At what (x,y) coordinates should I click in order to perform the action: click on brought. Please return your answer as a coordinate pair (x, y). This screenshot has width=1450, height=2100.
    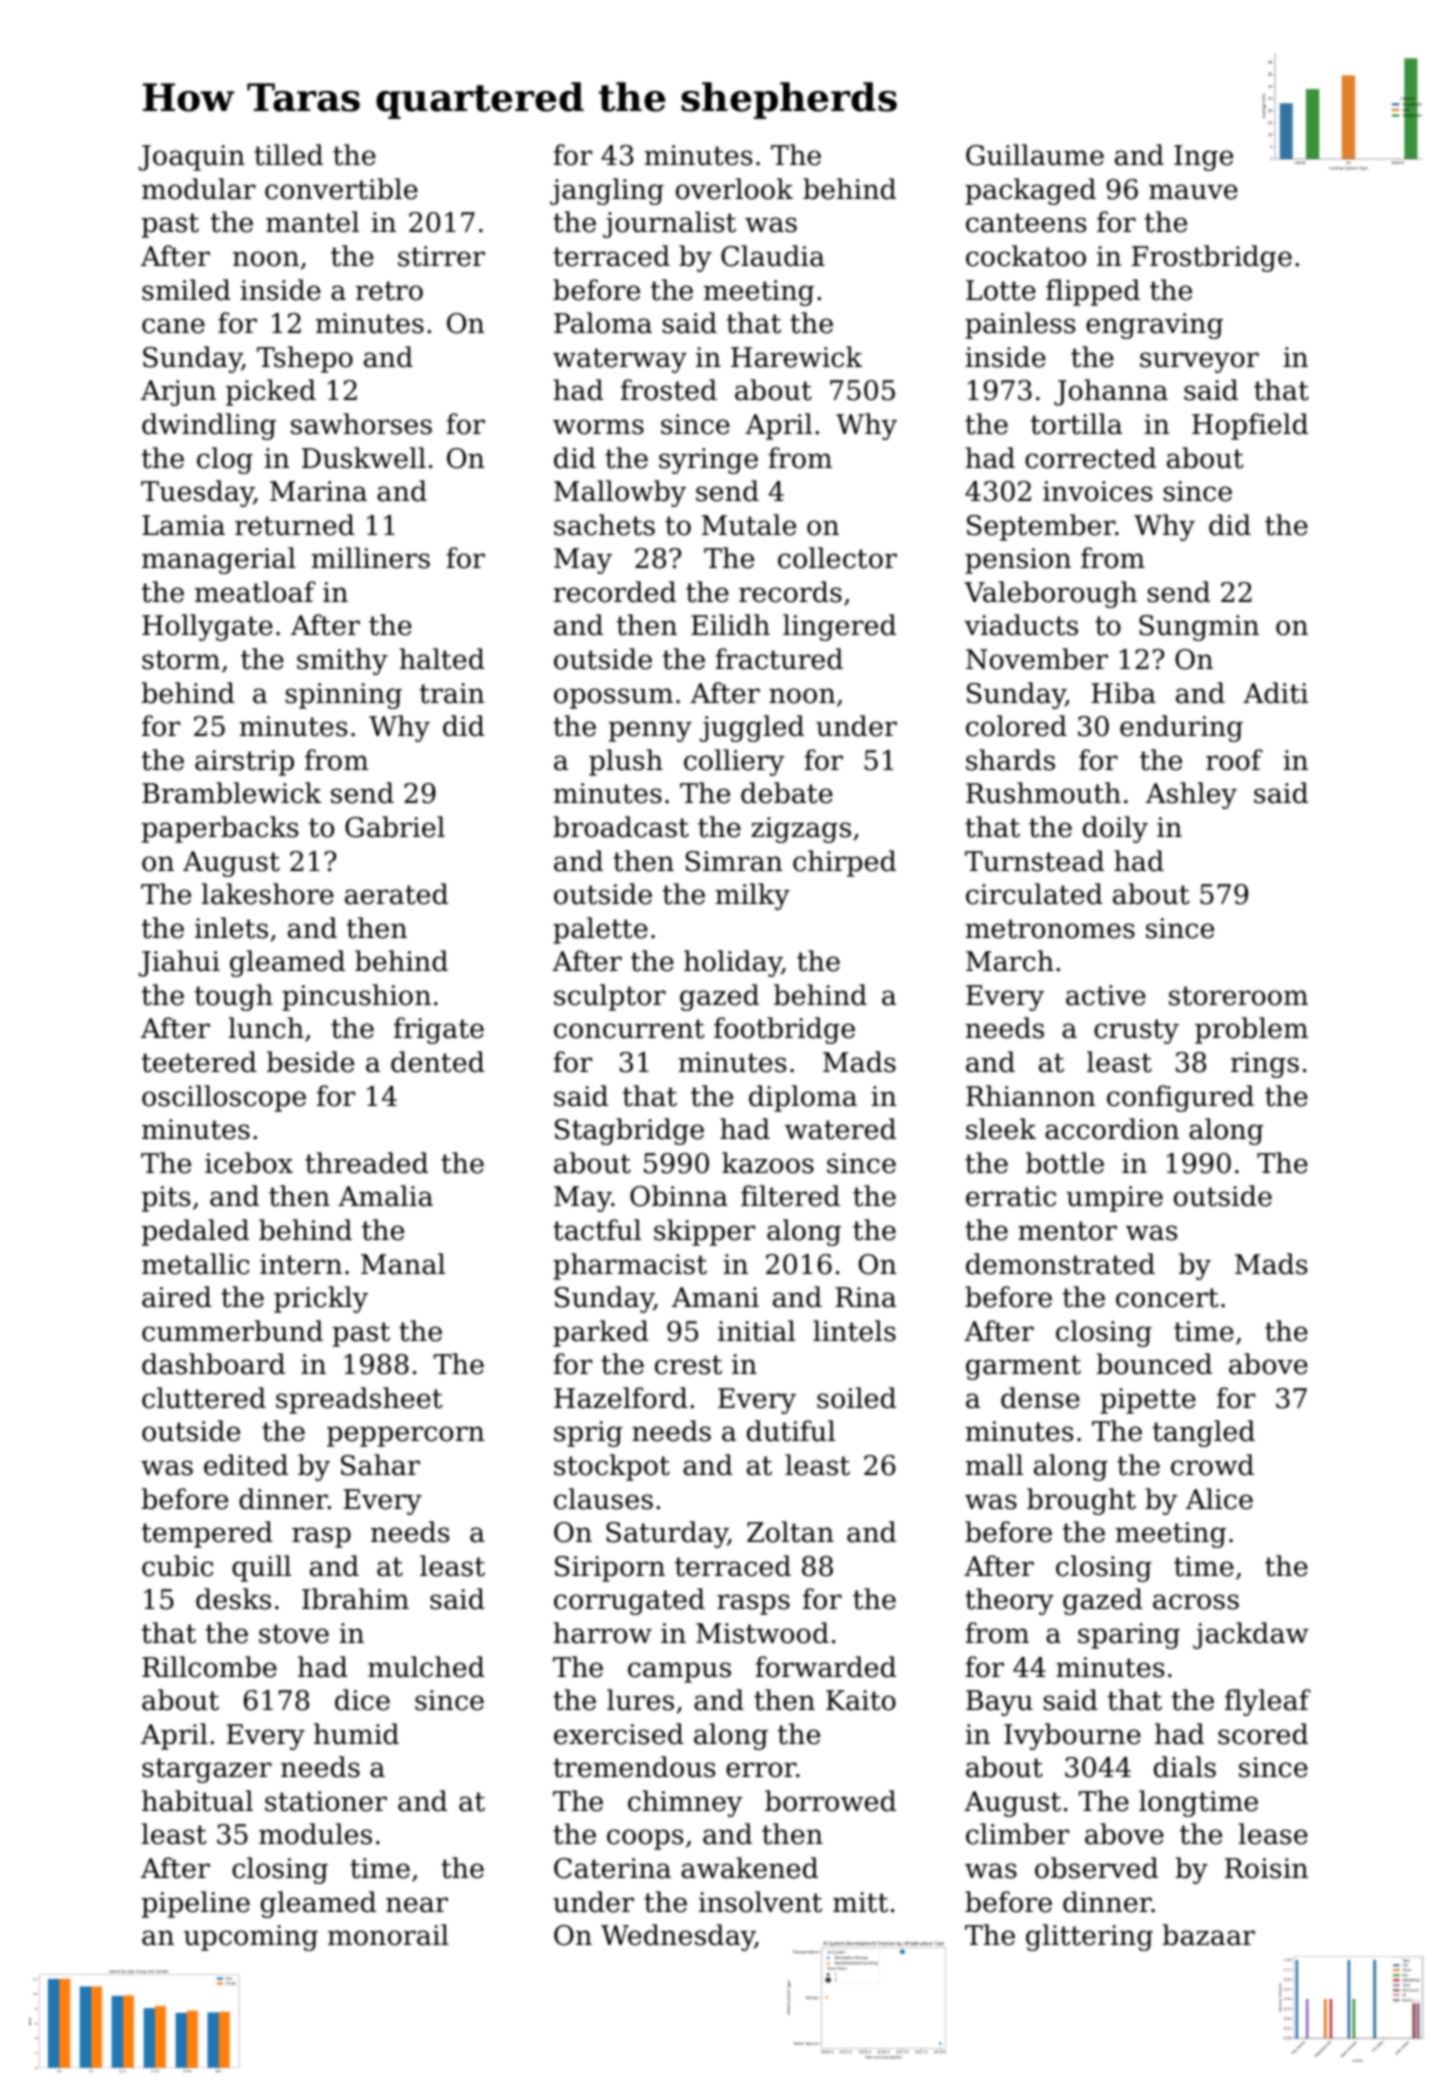
    Looking at the image, I should click on (1081, 1501).
